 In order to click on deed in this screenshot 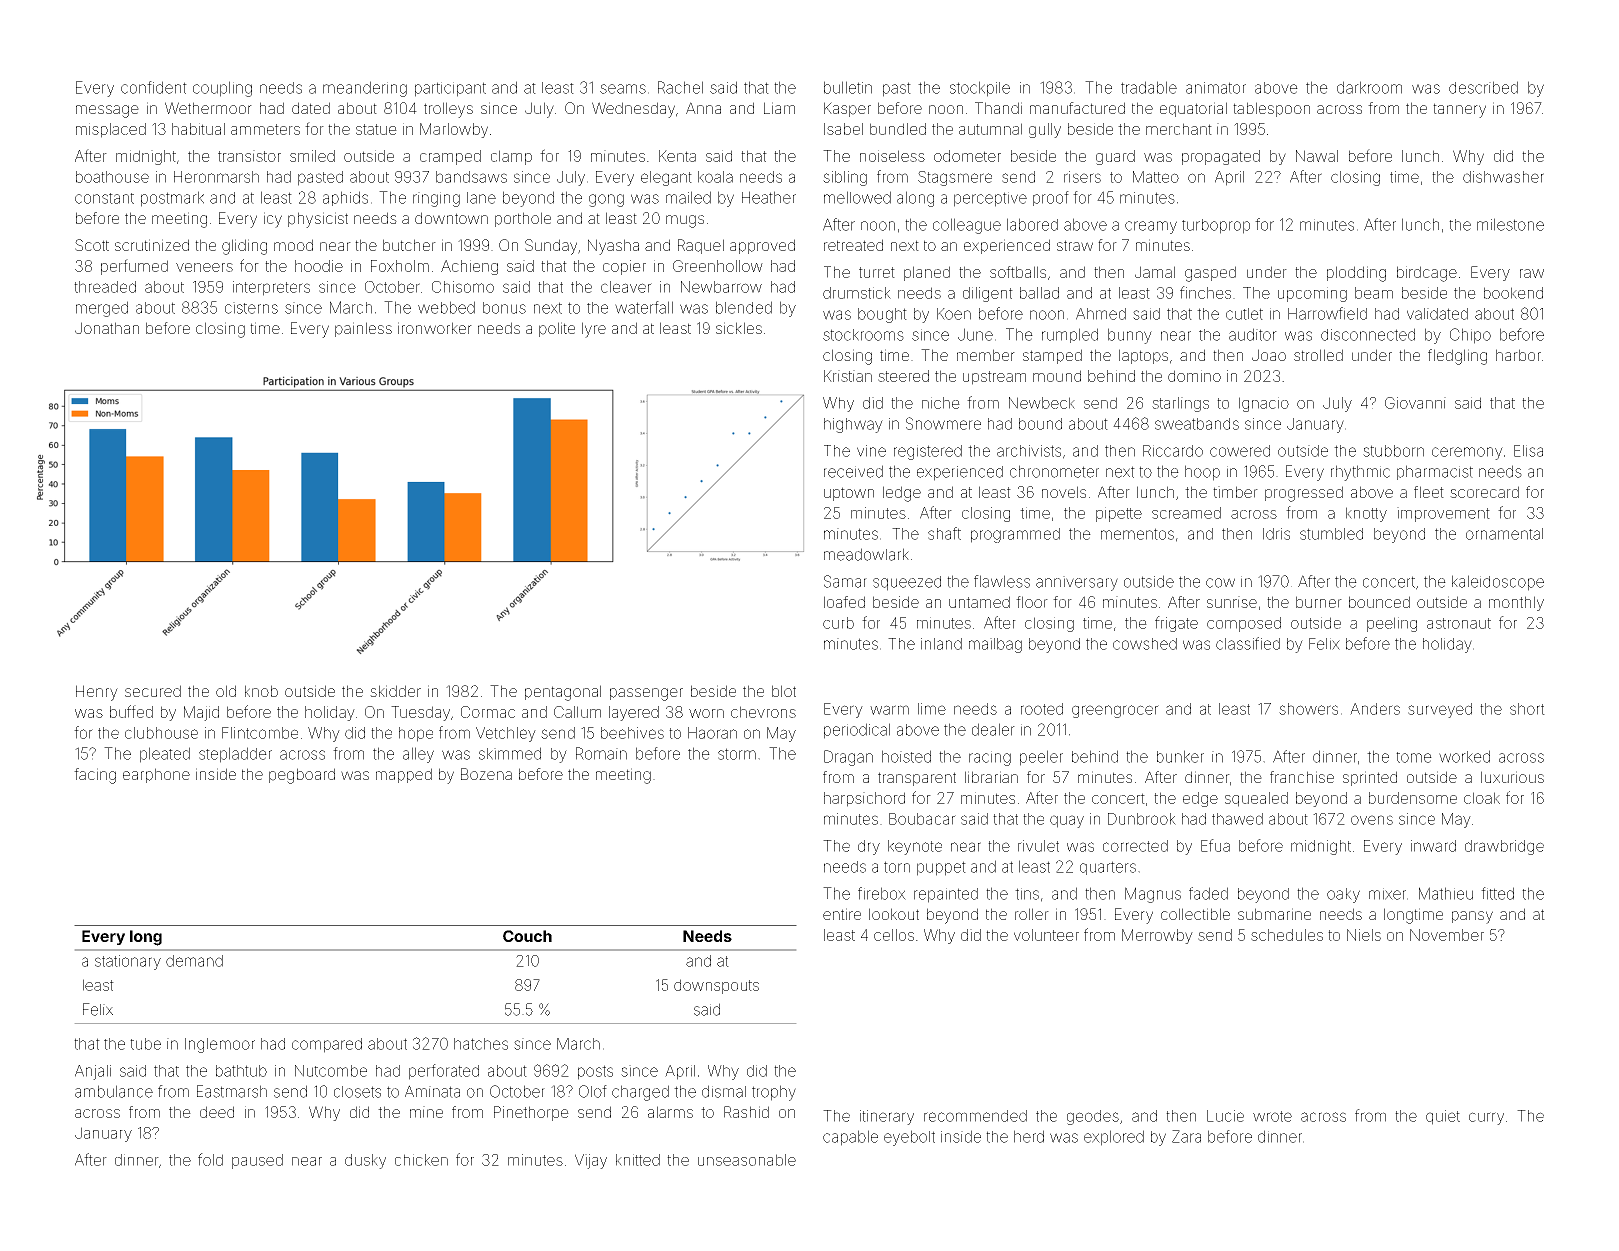, I will do `click(217, 1112)`.
